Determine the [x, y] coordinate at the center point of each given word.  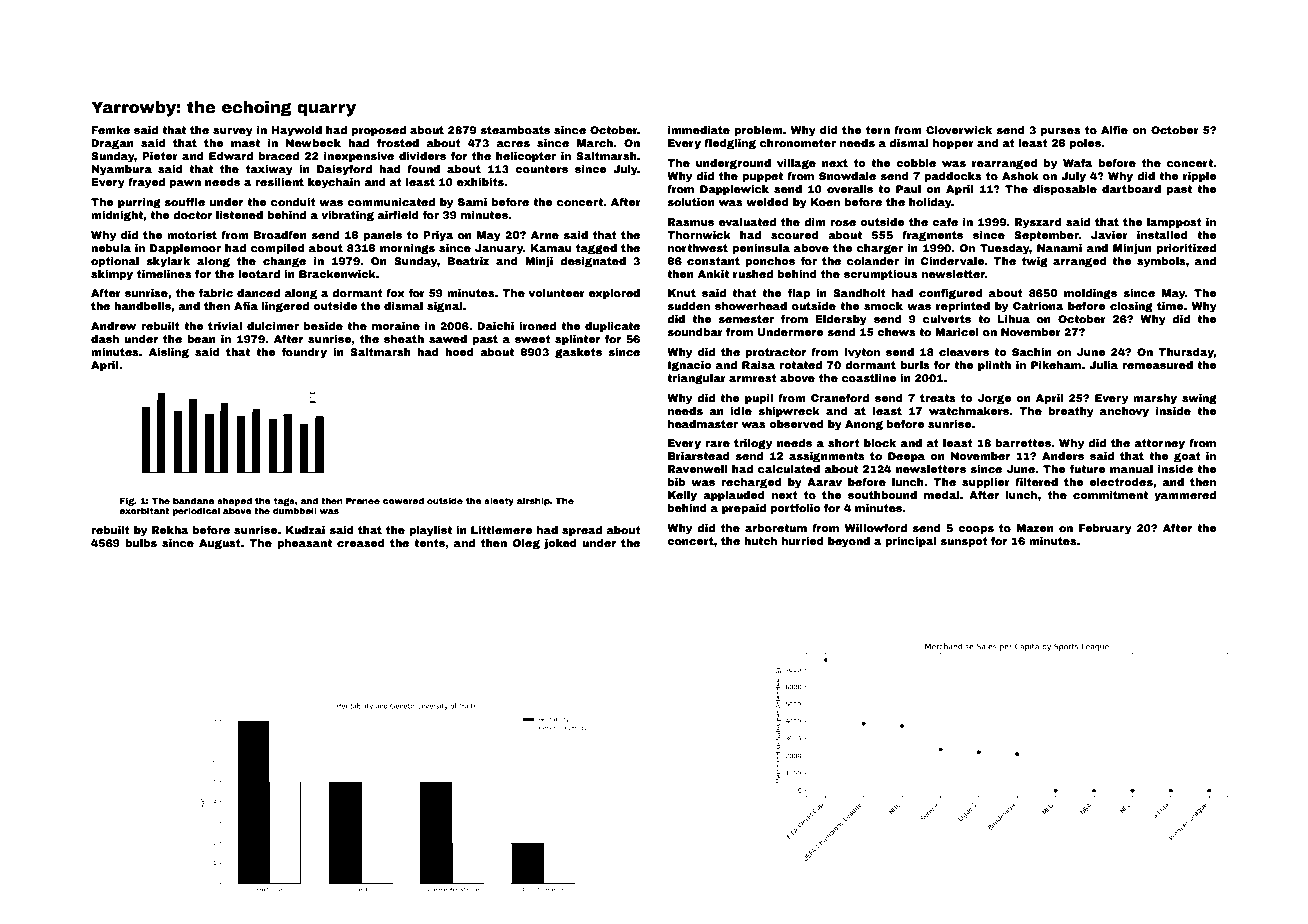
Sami [472, 202]
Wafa [1078, 163]
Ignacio [690, 366]
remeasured [1157, 365]
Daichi [495, 326]
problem [758, 131]
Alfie [1114, 130]
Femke [110, 130]
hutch [760, 541]
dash [105, 339]
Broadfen [280, 235]
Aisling [169, 353]
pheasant [304, 544]
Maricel [957, 332]
